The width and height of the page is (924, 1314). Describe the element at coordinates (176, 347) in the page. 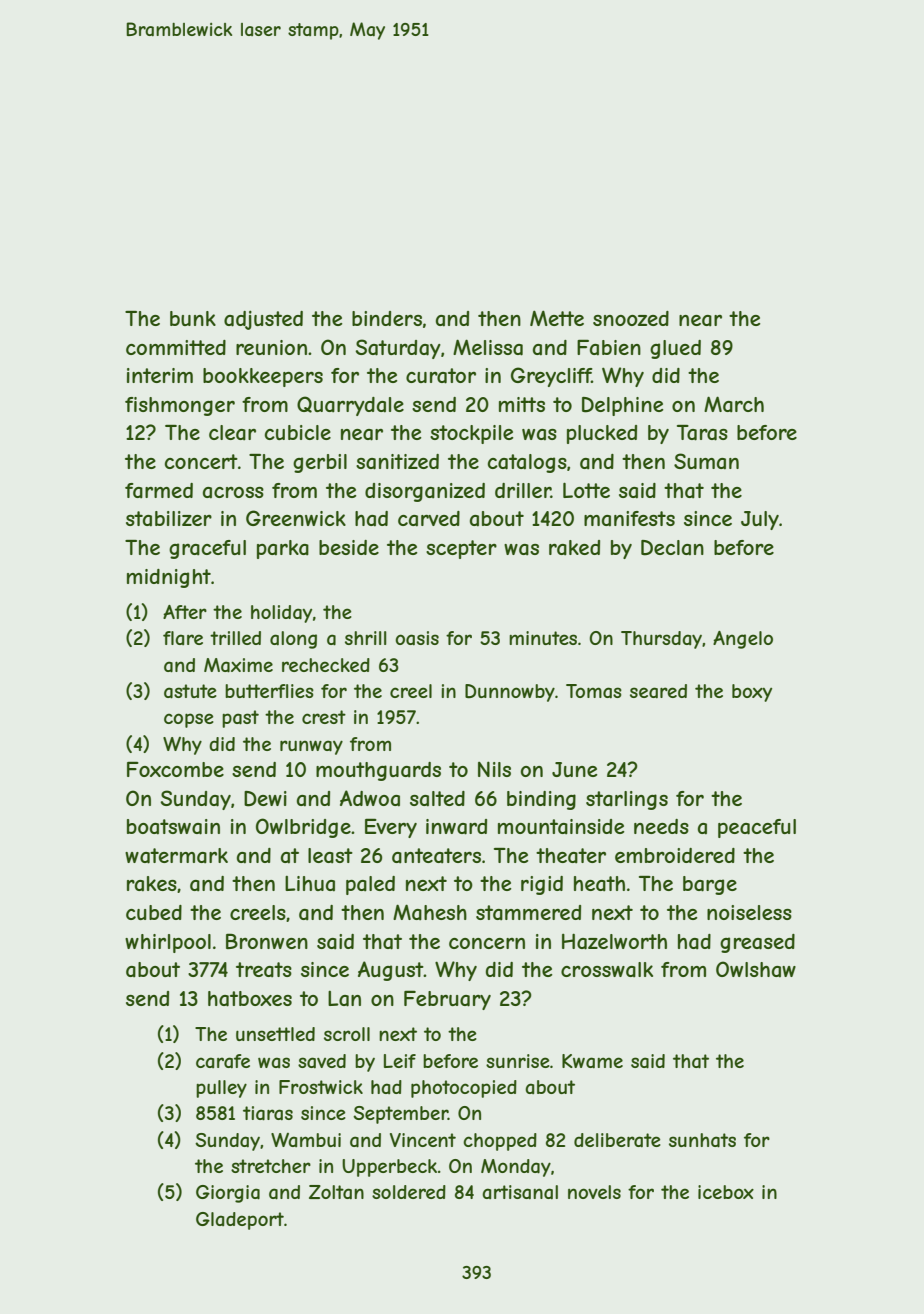

I see `committed` at that location.
